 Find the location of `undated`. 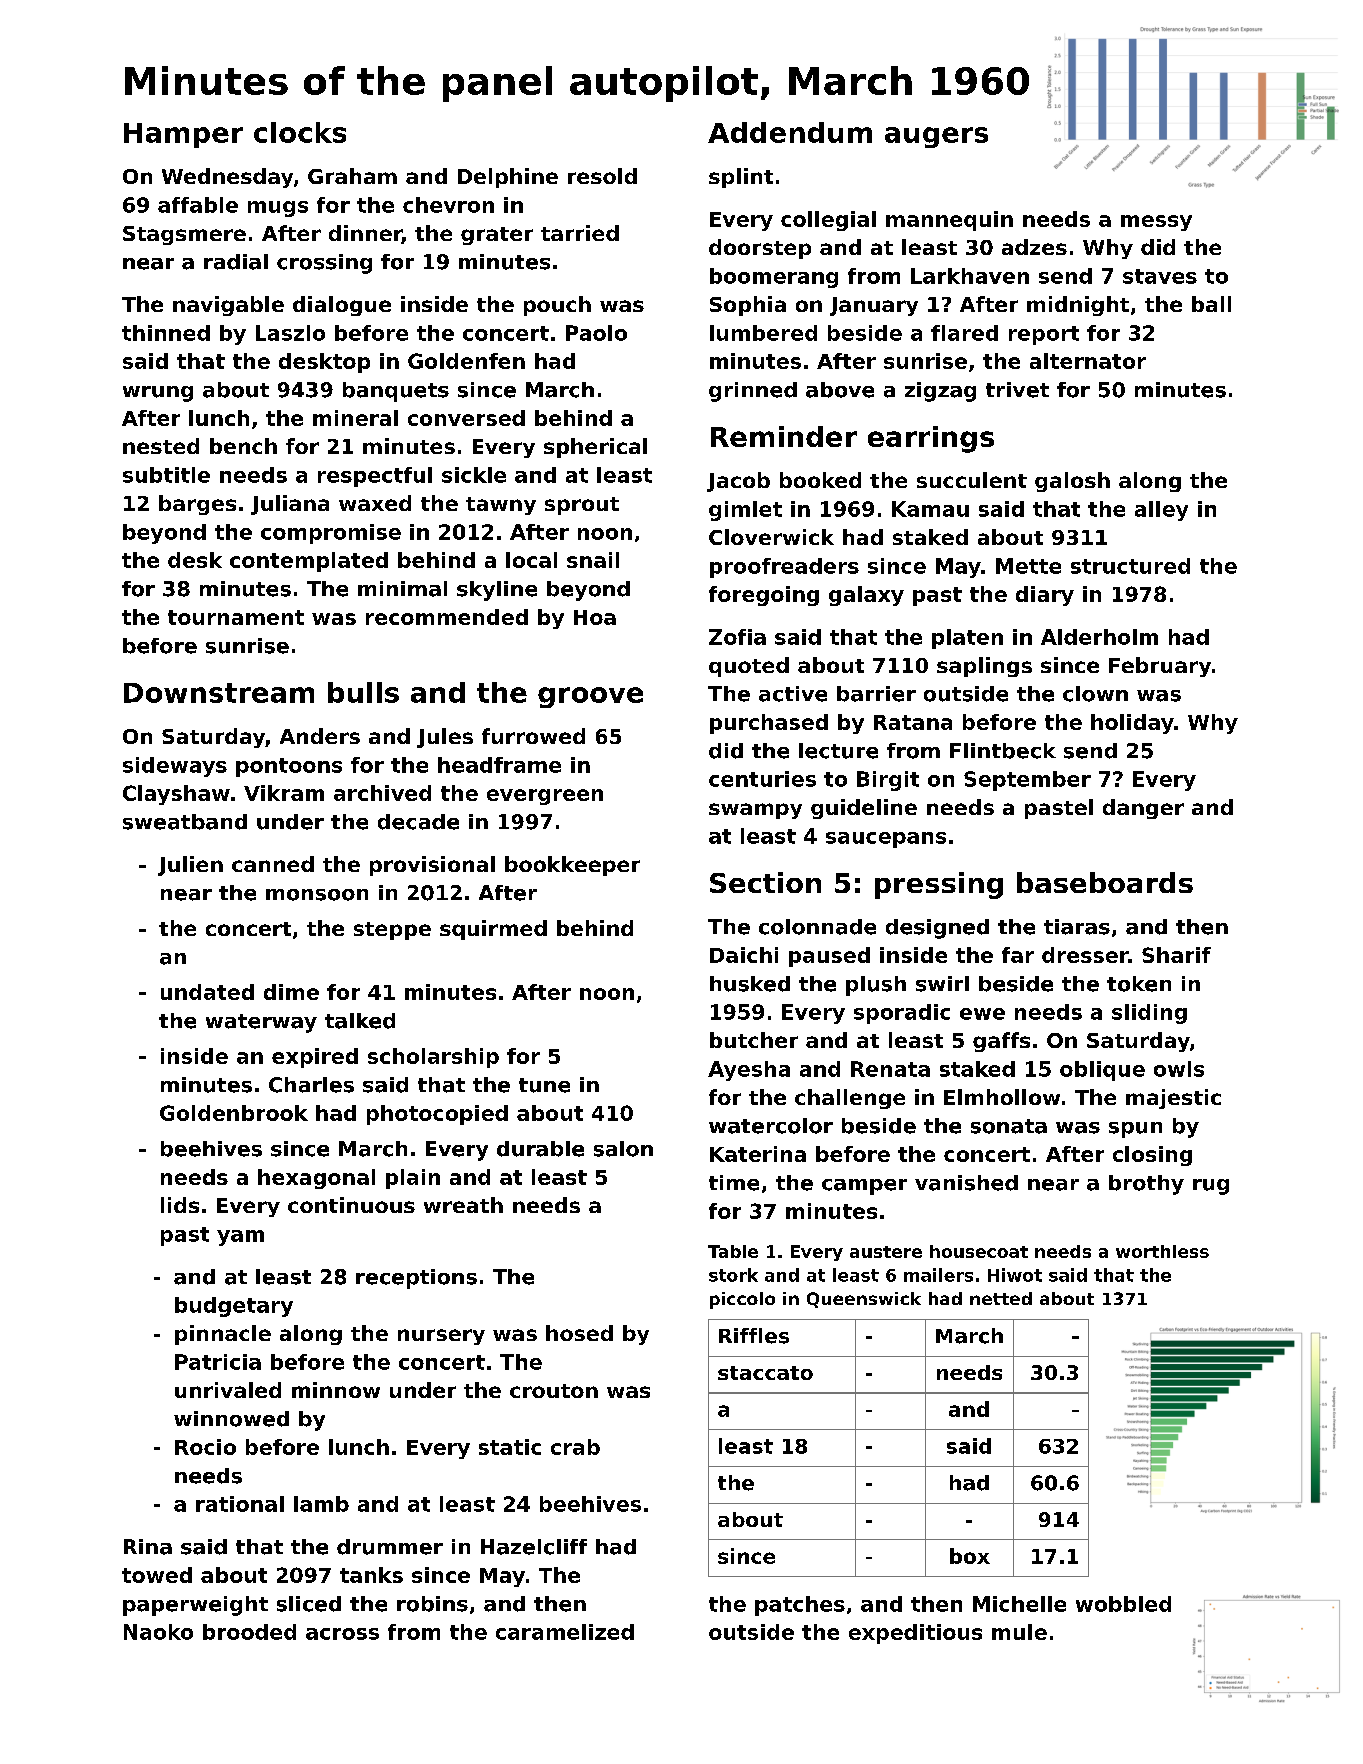

undated is located at coordinates (207, 992).
